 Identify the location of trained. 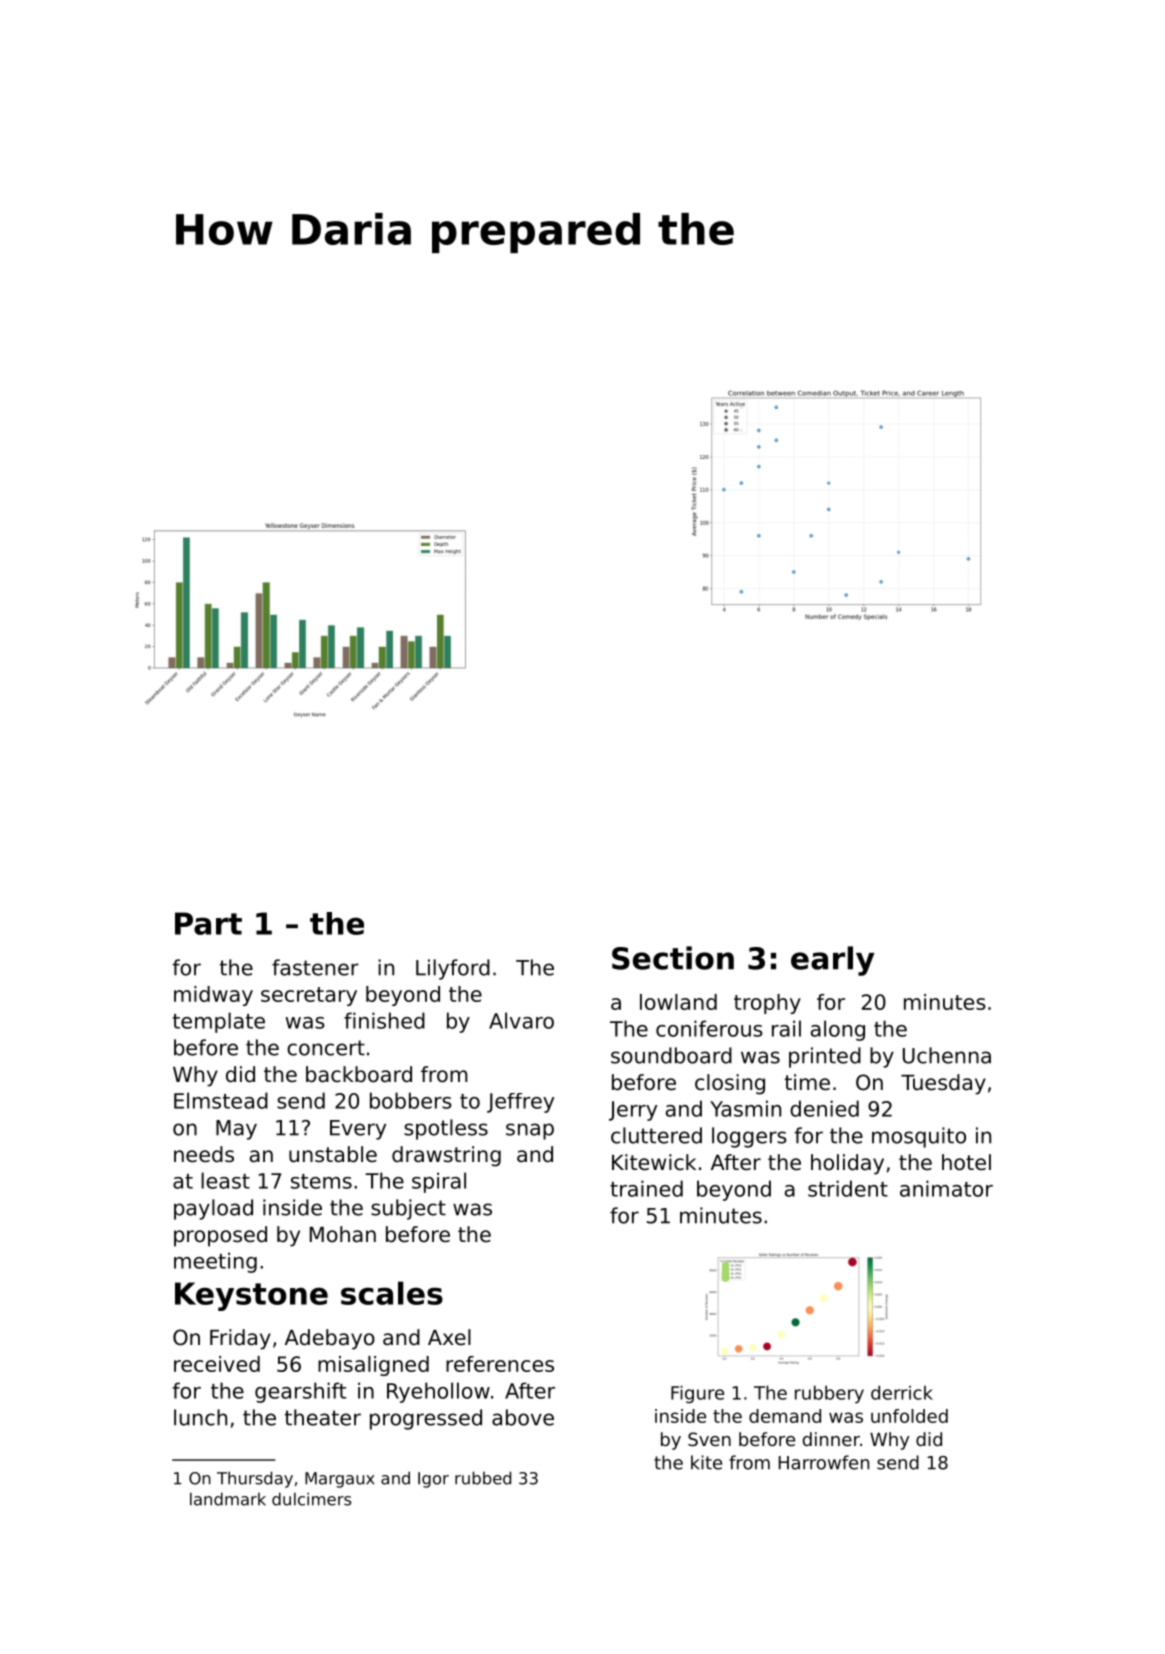
(646, 1188).
